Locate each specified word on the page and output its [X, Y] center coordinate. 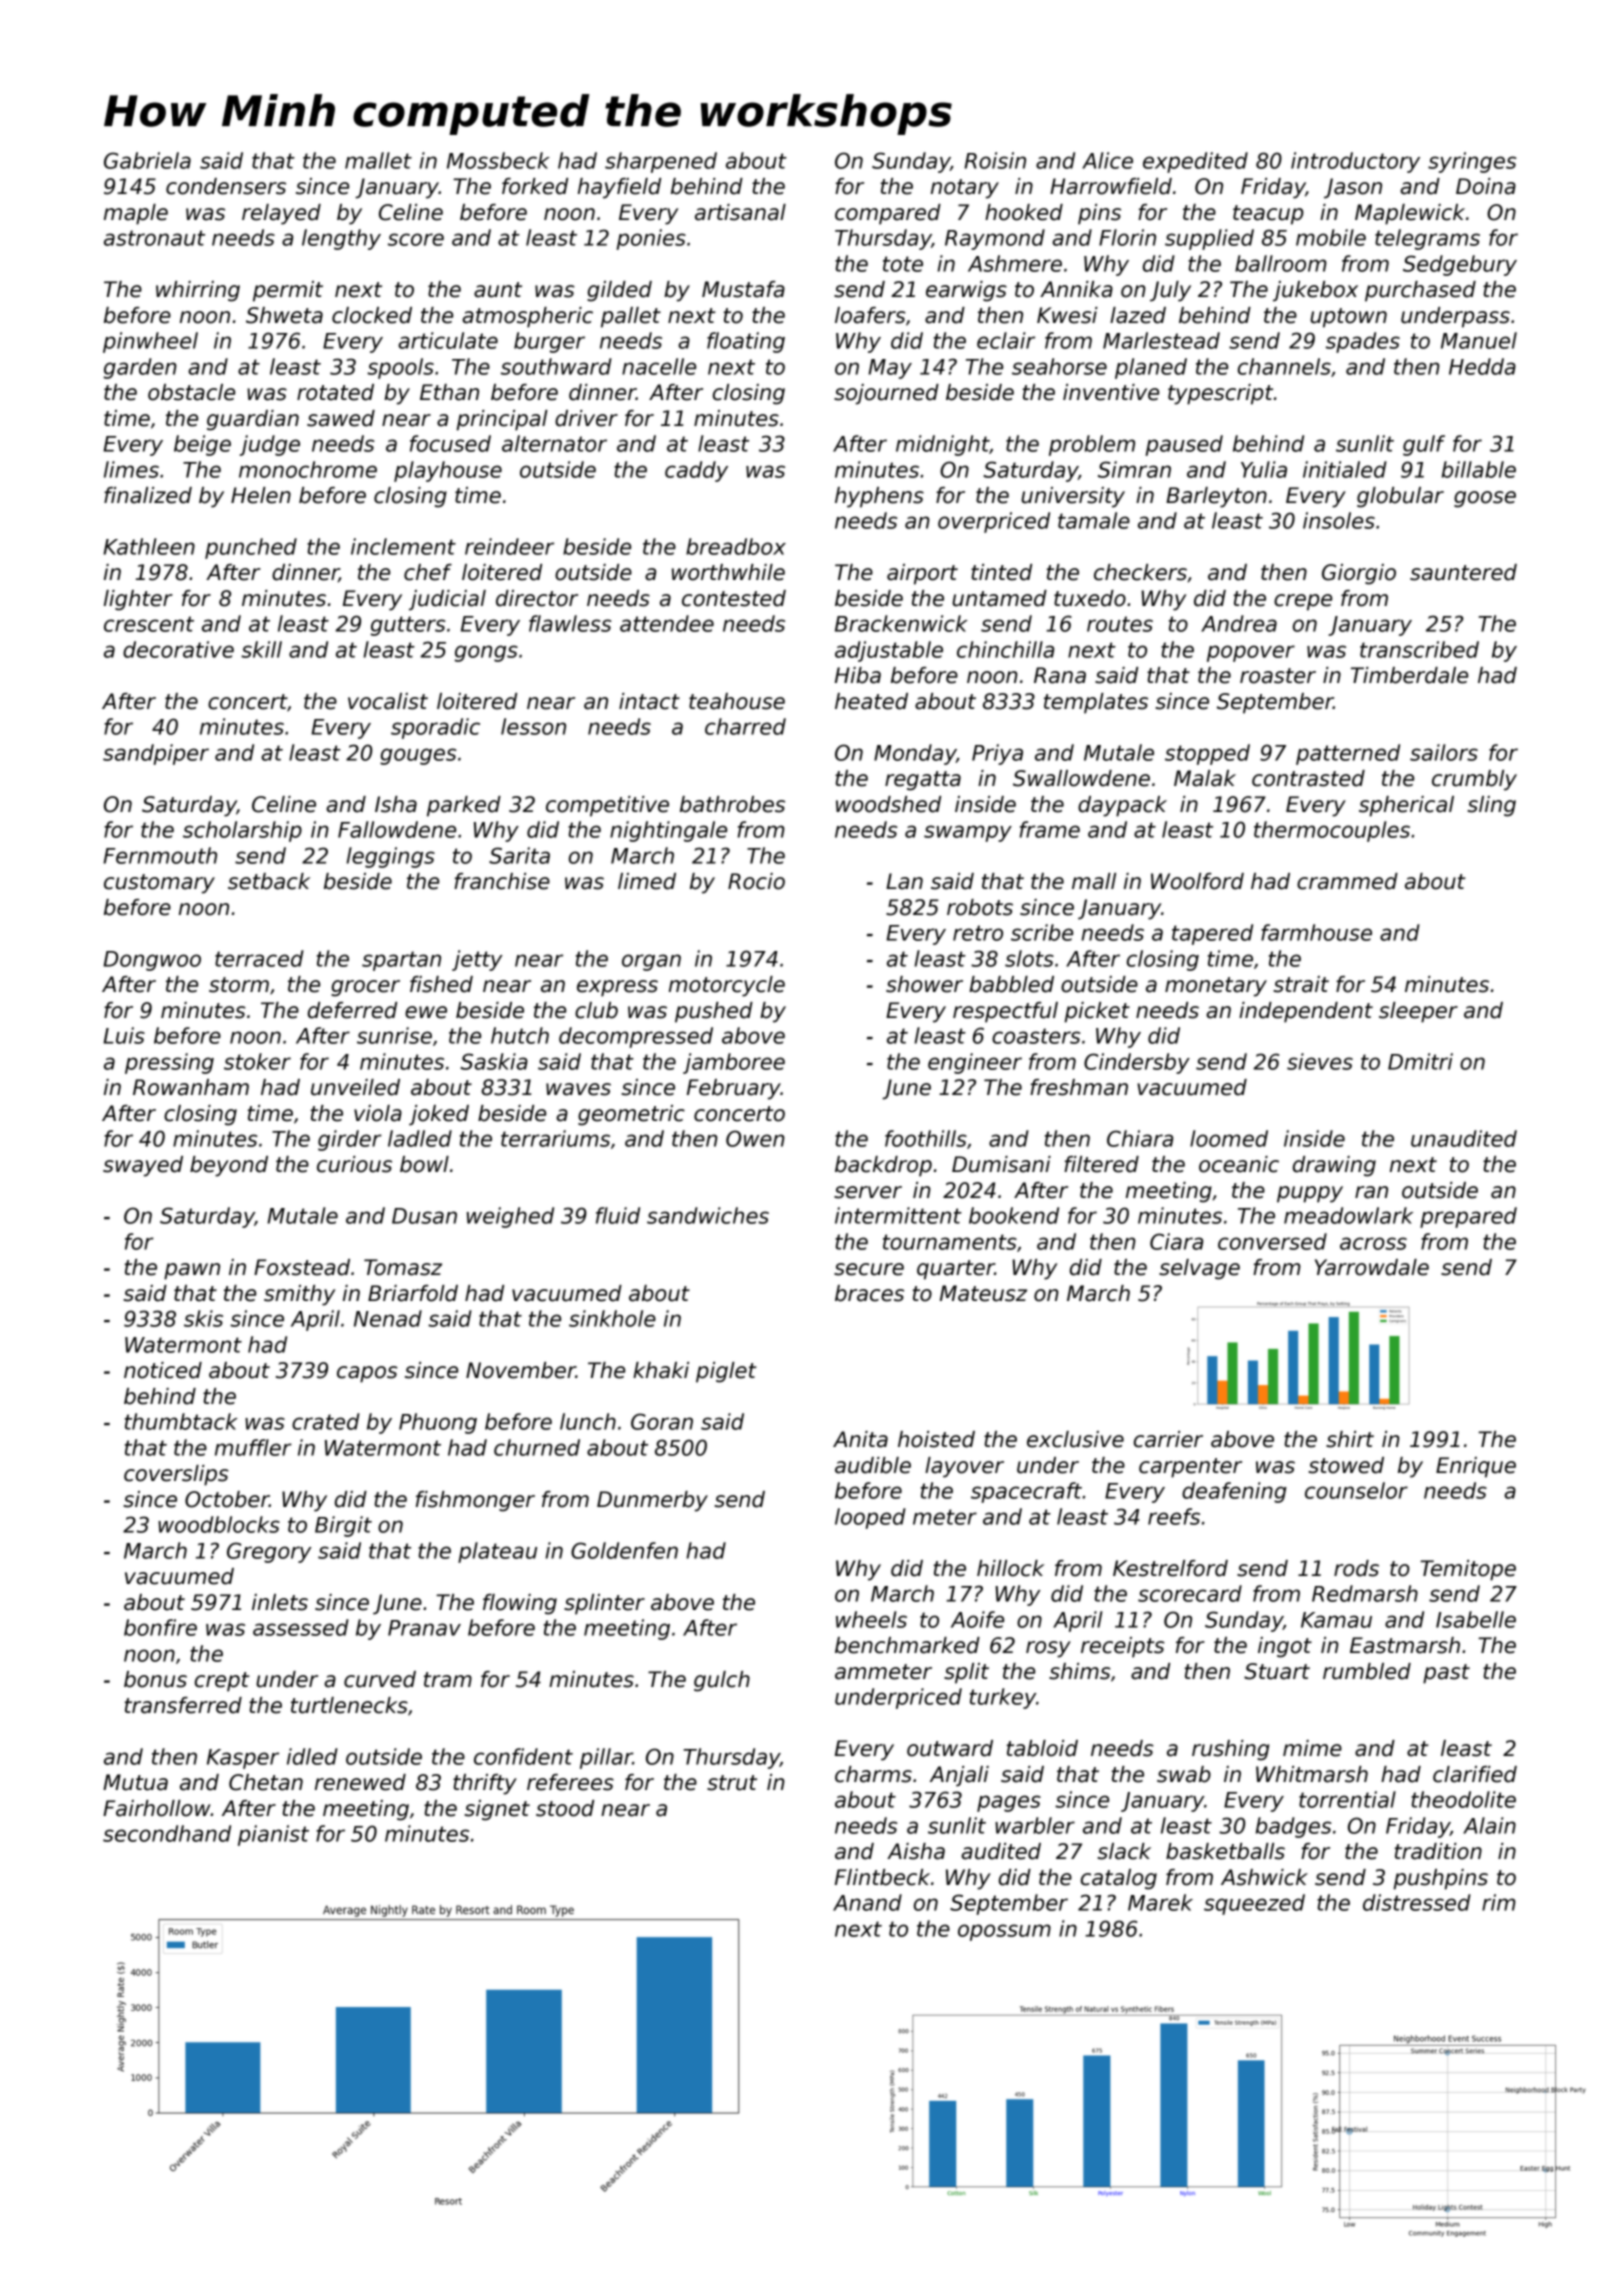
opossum [1004, 1932]
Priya [997, 754]
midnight [943, 445]
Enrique [1476, 1467]
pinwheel [150, 342]
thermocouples [1332, 831]
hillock [1010, 1568]
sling [1491, 806]
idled [312, 1756]
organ [651, 962]
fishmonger [475, 1501]
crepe [1303, 602]
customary [159, 884]
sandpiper [156, 754]
